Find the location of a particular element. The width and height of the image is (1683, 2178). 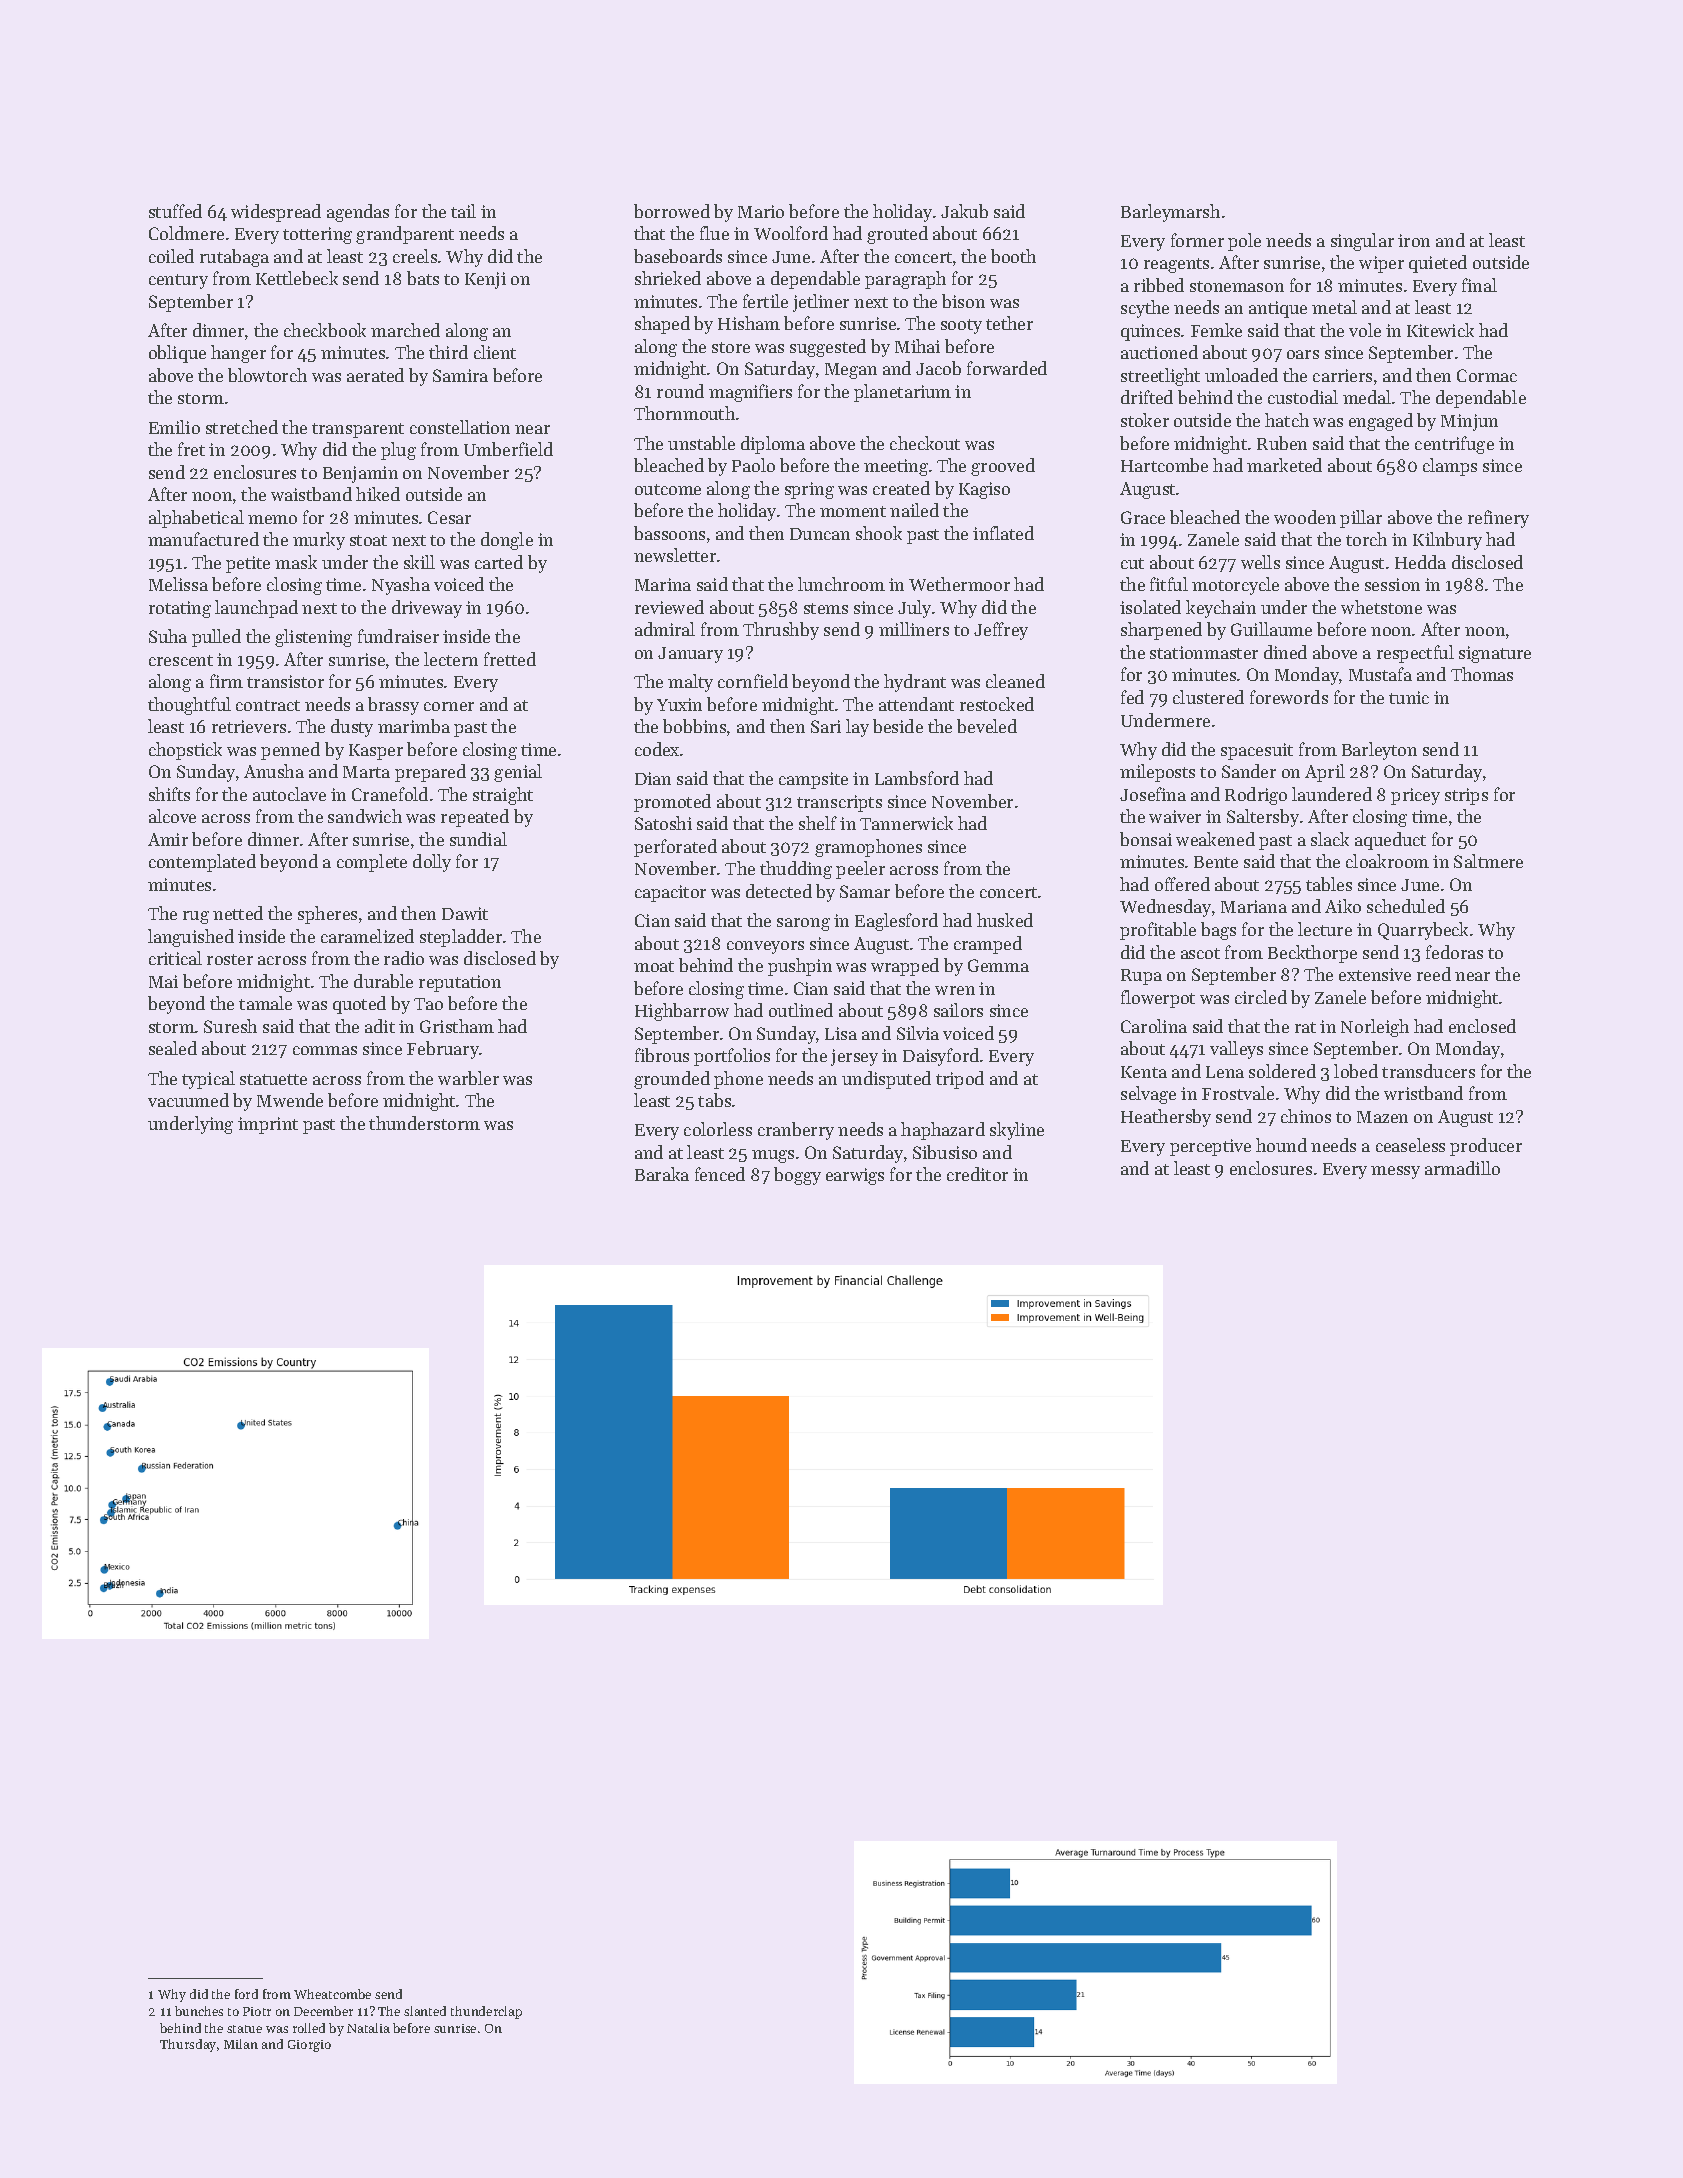

Jakub is located at coordinates (964, 211).
